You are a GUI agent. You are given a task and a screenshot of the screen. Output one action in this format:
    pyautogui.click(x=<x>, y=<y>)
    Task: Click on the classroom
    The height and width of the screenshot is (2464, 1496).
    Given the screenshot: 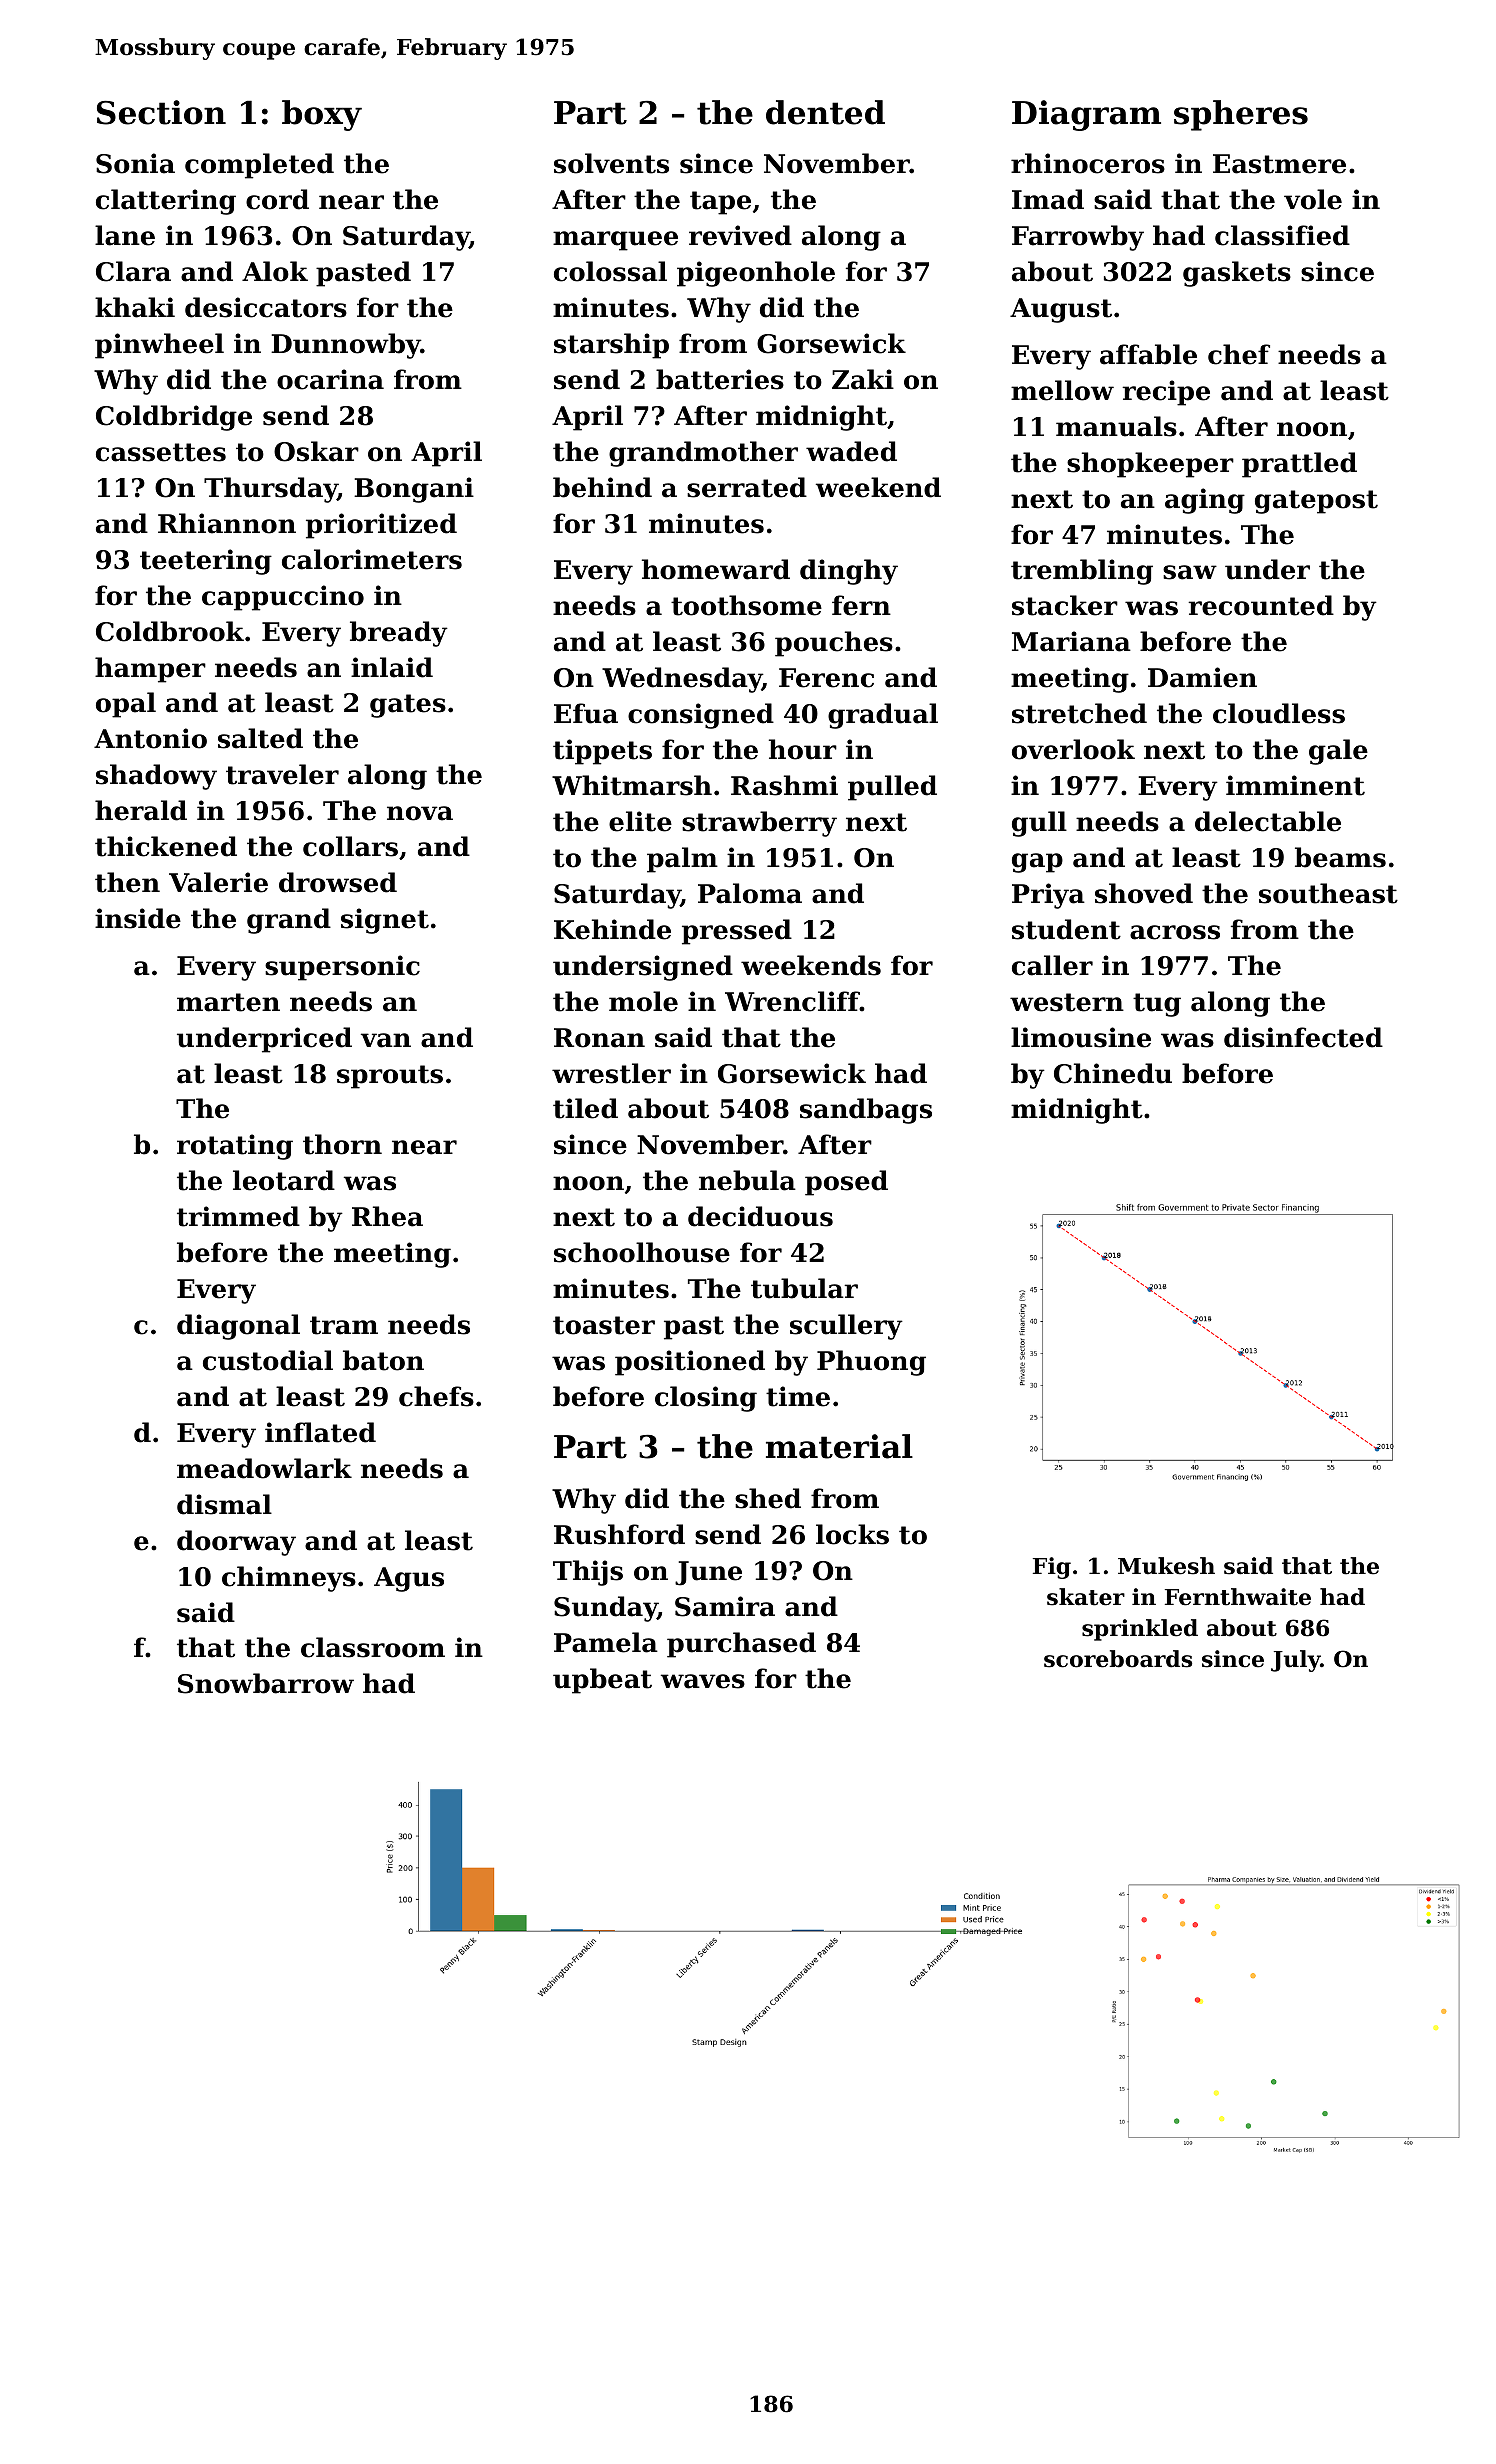 What is the action you would take?
    pyautogui.click(x=373, y=1647)
